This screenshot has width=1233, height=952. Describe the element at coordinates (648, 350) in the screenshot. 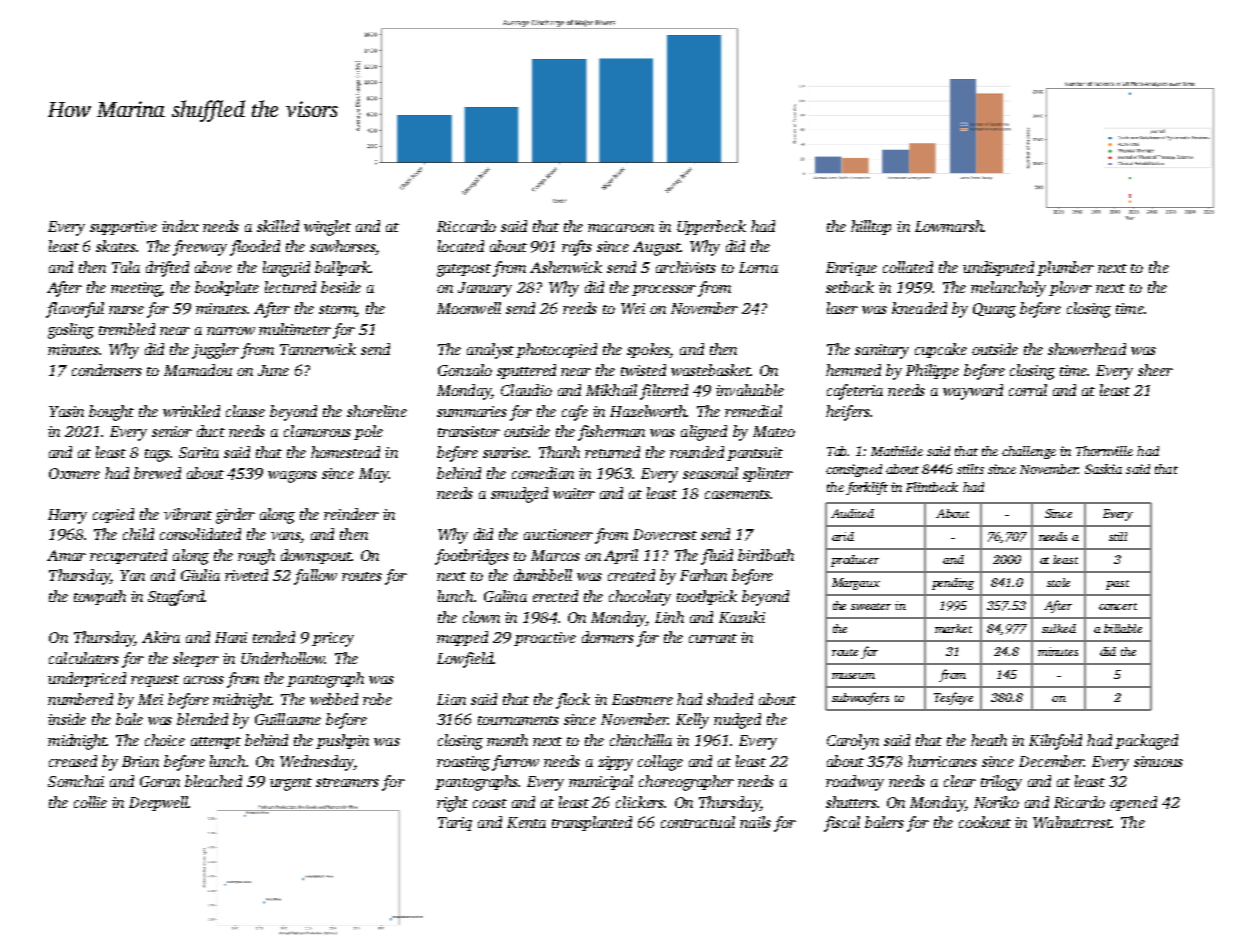

I see `spokes` at that location.
